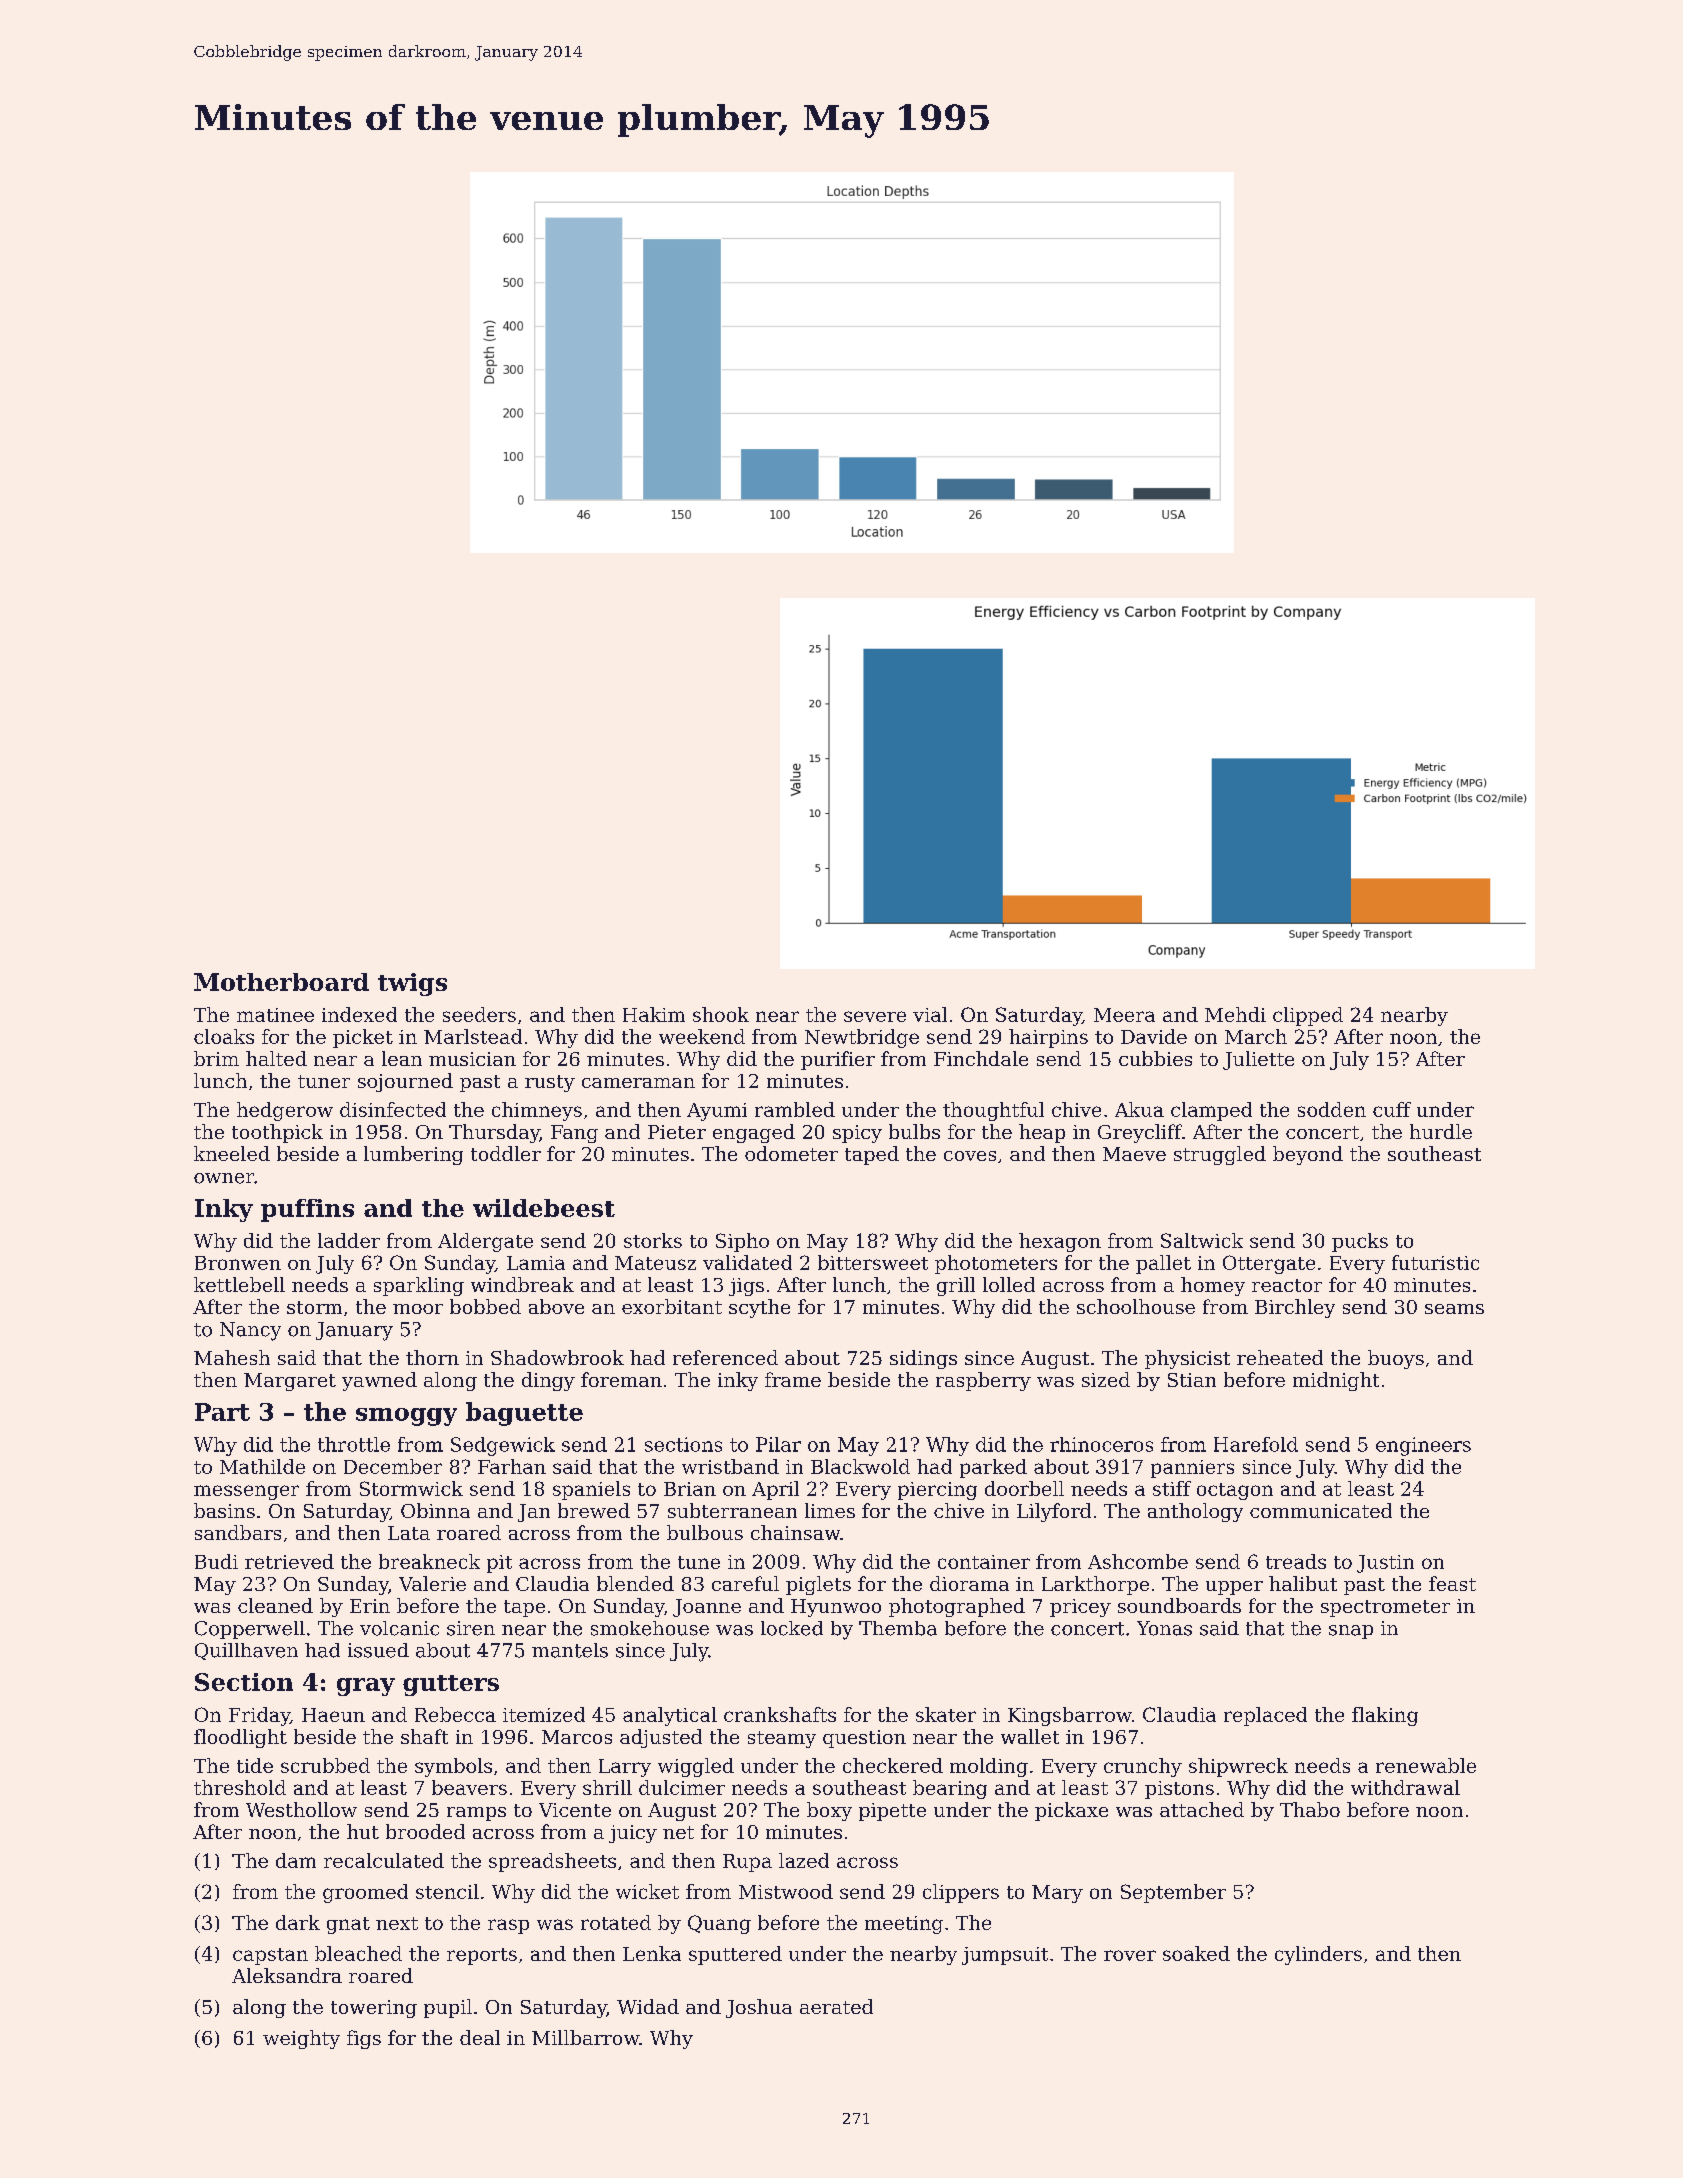 The width and height of the page is (1683, 2178). I want to click on ladder, so click(349, 1240).
